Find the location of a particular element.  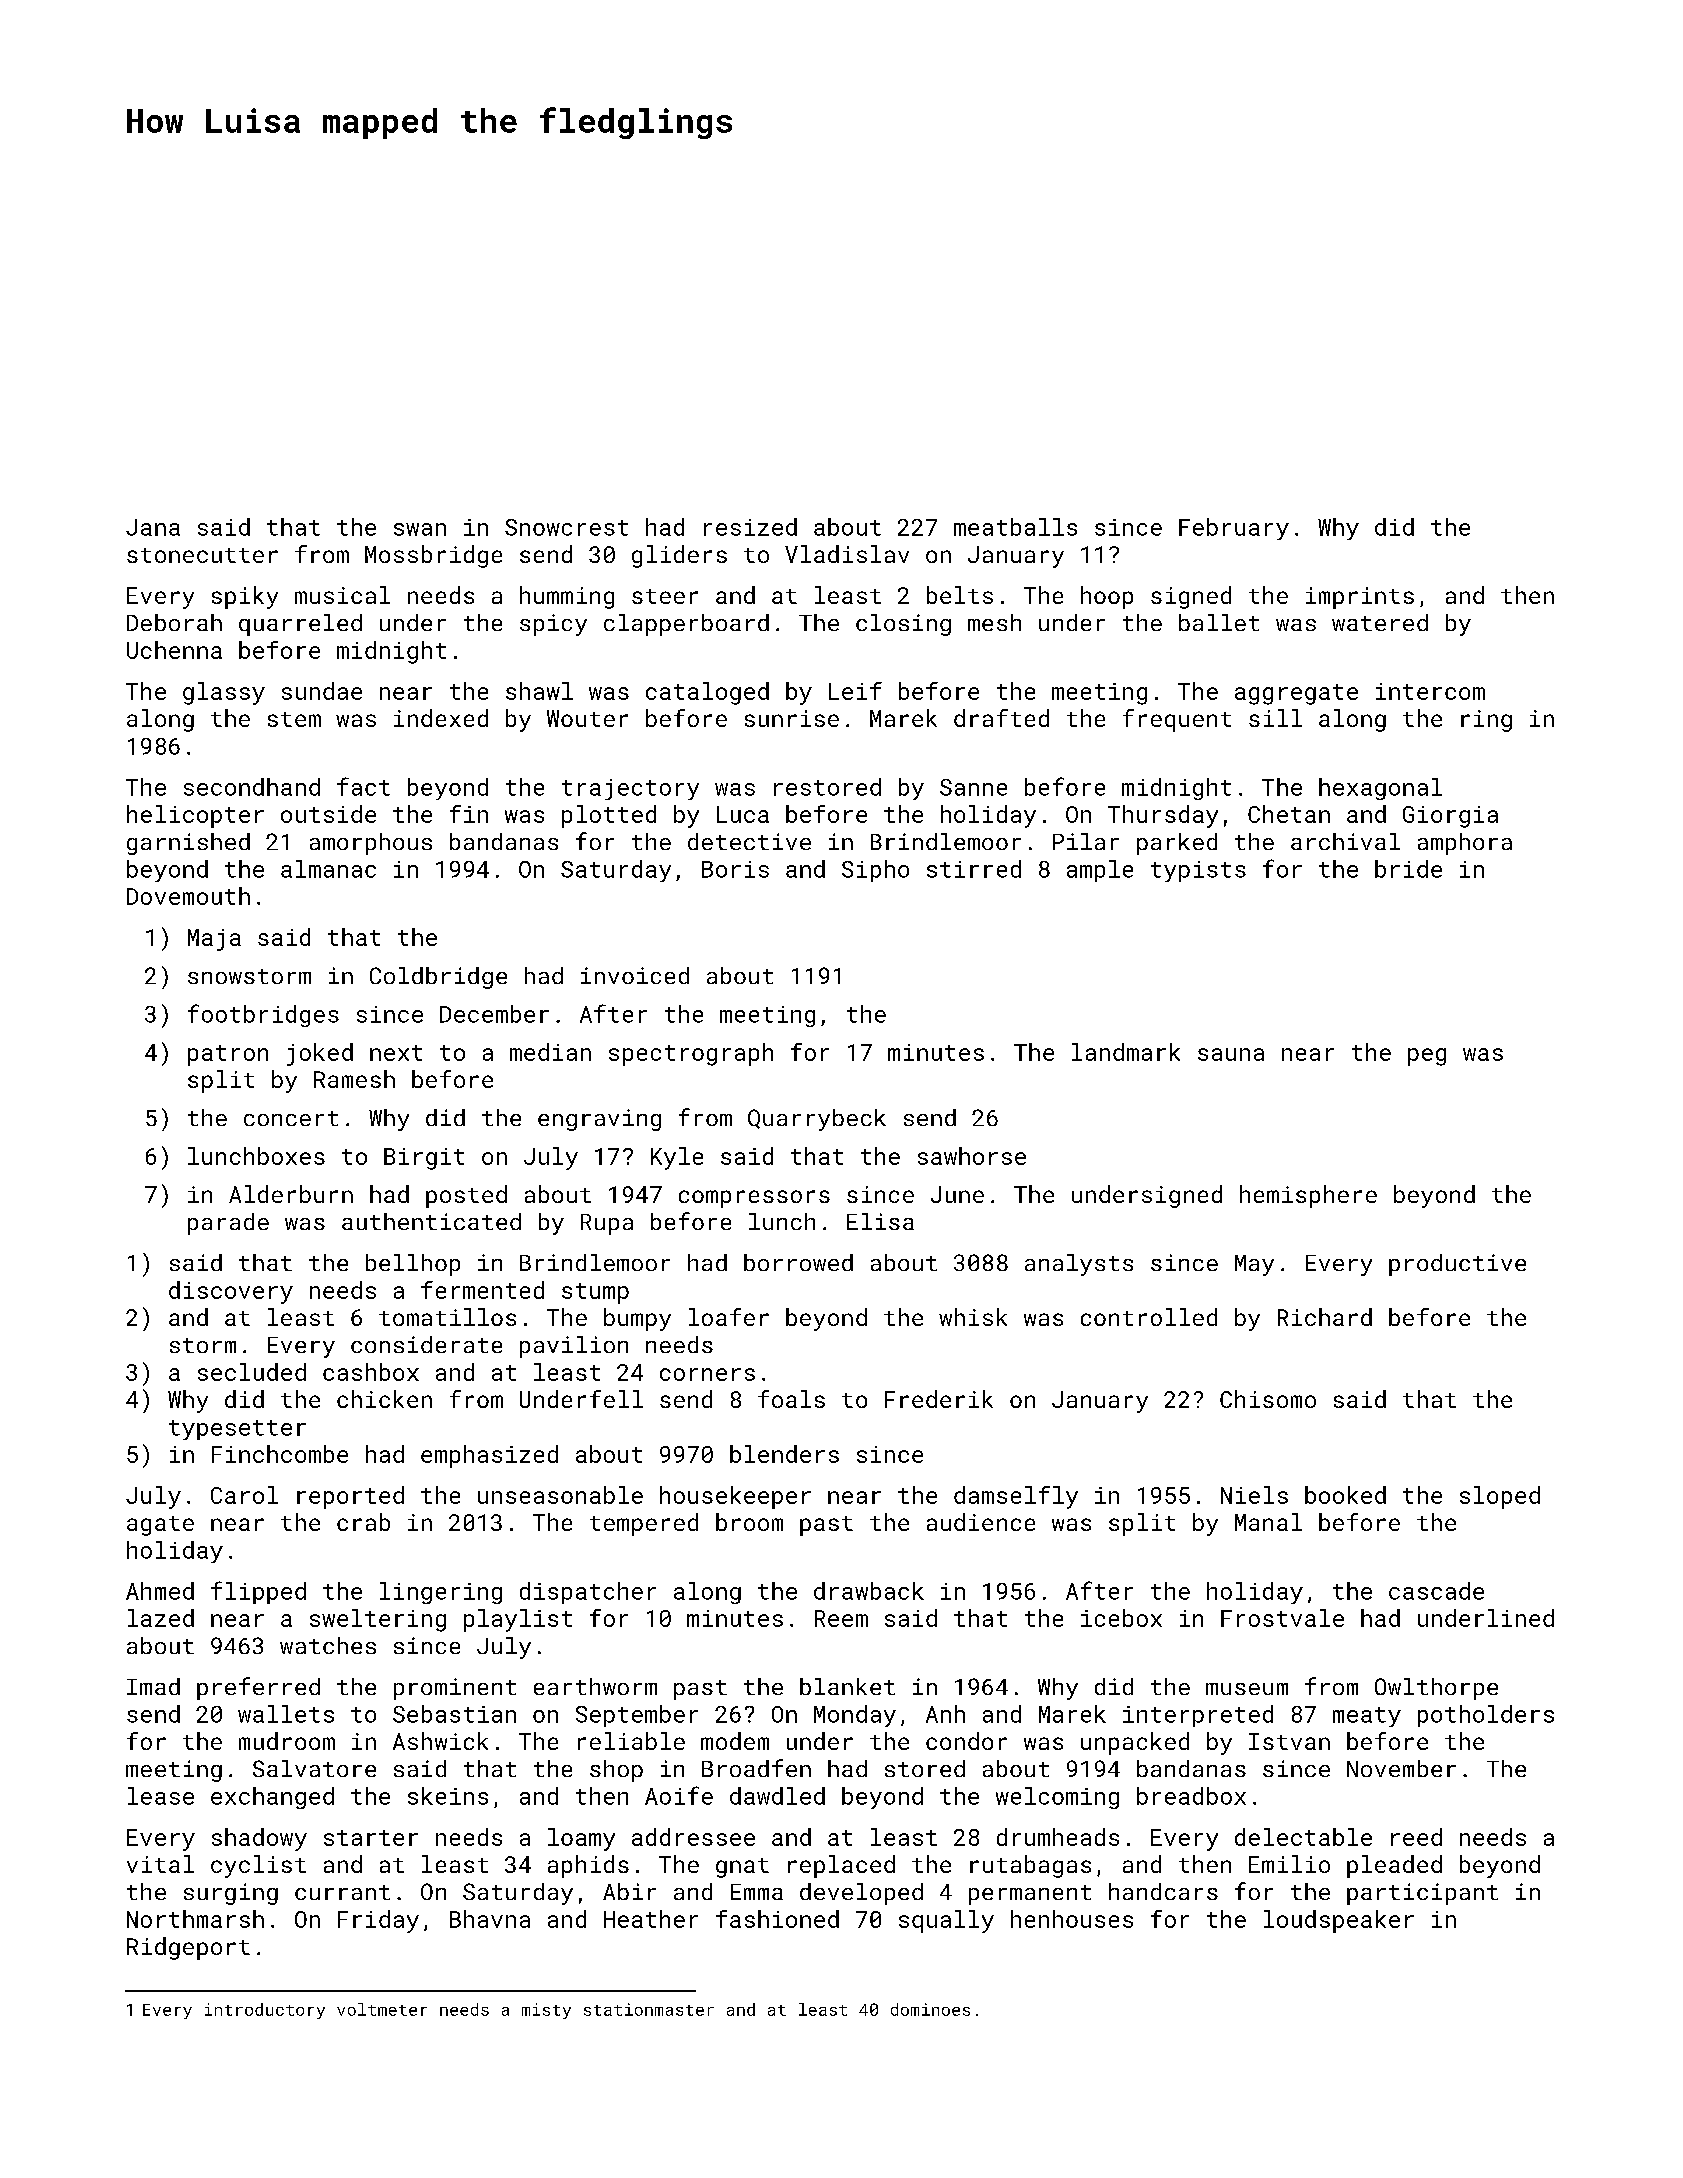

footbridges is located at coordinates (263, 1015).
